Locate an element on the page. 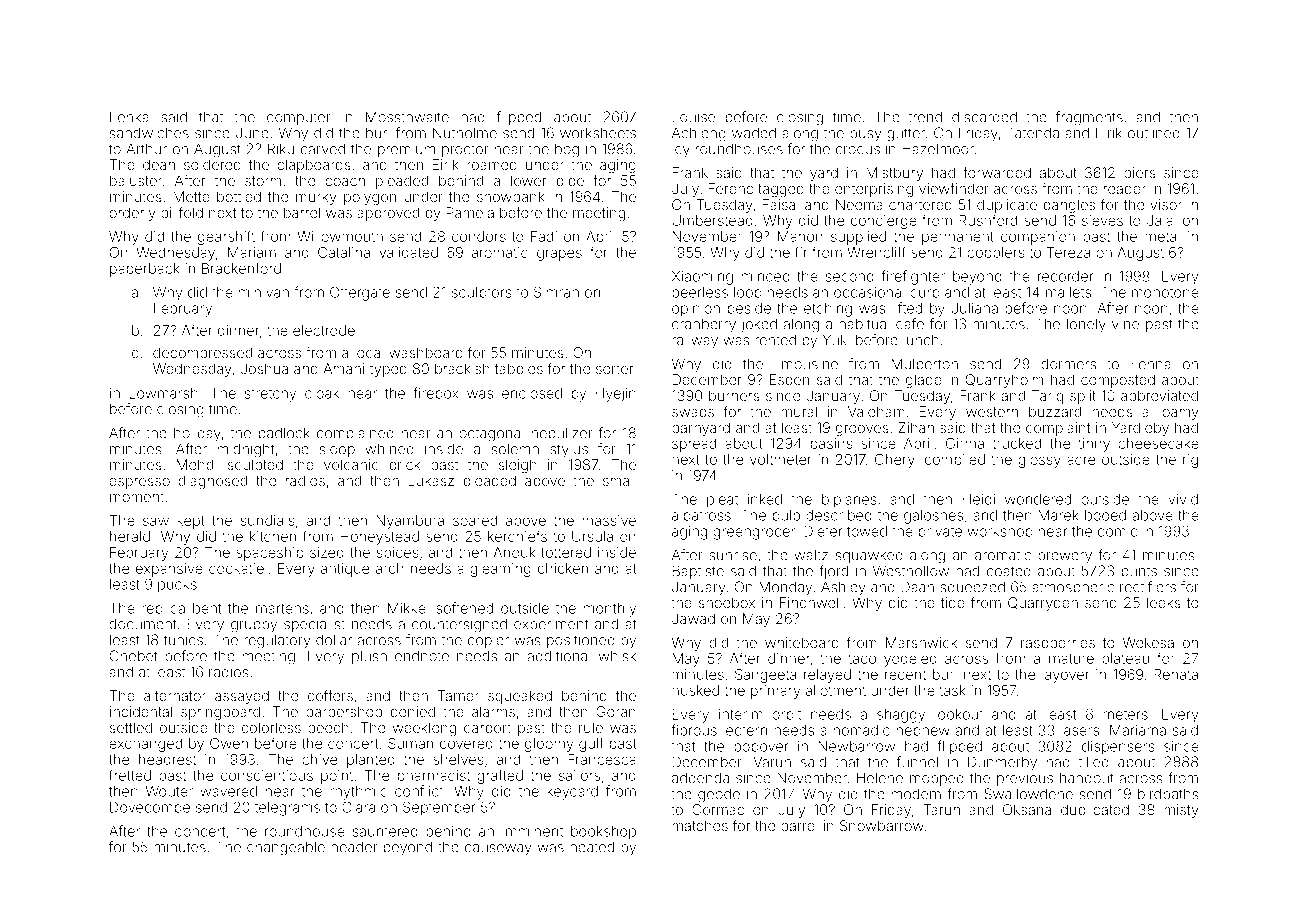 The width and height of the page is (1308, 924). waded is located at coordinates (754, 133).
